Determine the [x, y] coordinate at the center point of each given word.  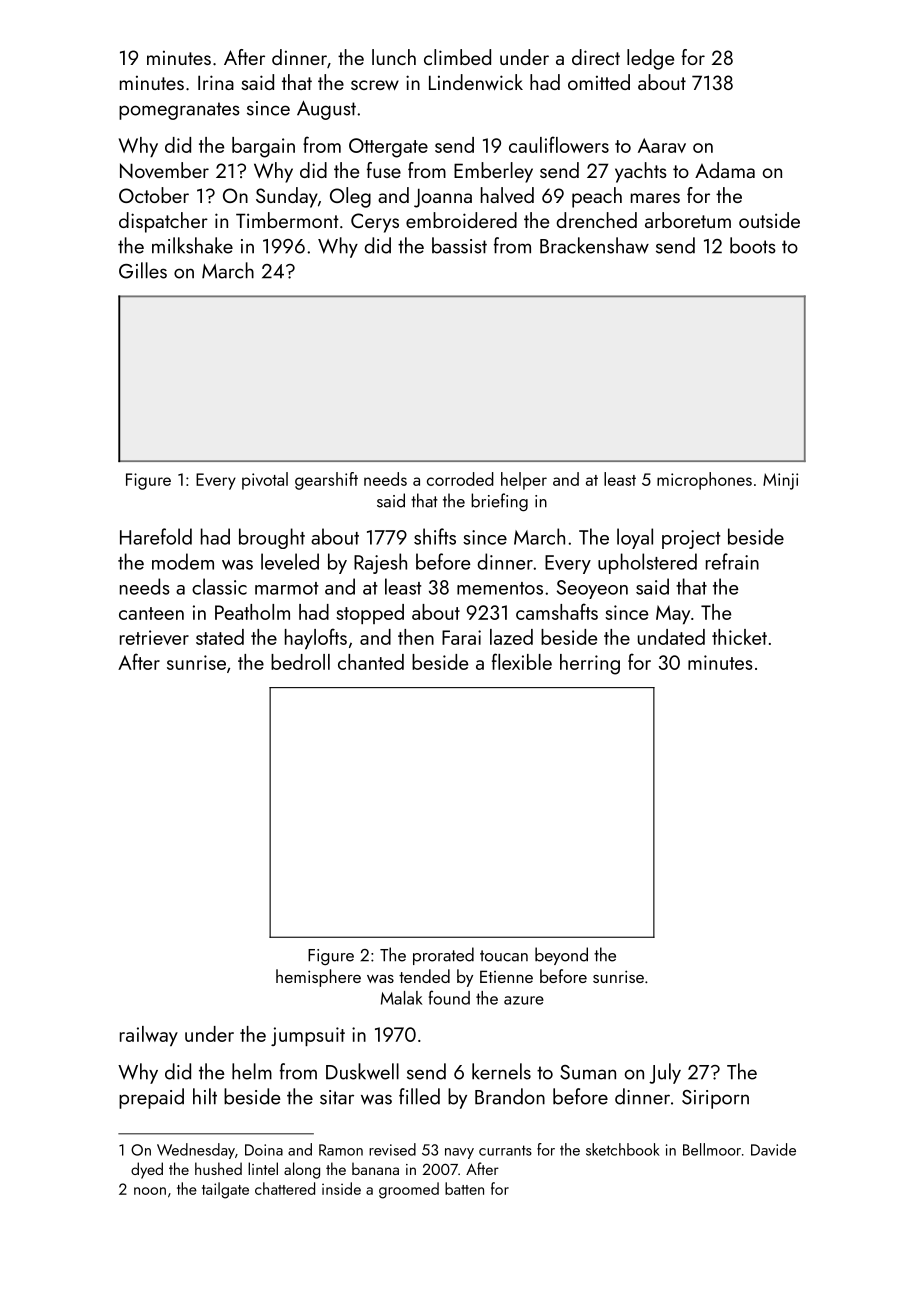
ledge [650, 59]
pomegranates [179, 111]
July [665, 1073]
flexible [522, 661]
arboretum [688, 220]
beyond [561, 956]
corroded [460, 479]
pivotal [265, 481]
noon [150, 1191]
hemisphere [318, 978]
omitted [599, 82]
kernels [501, 1071]
